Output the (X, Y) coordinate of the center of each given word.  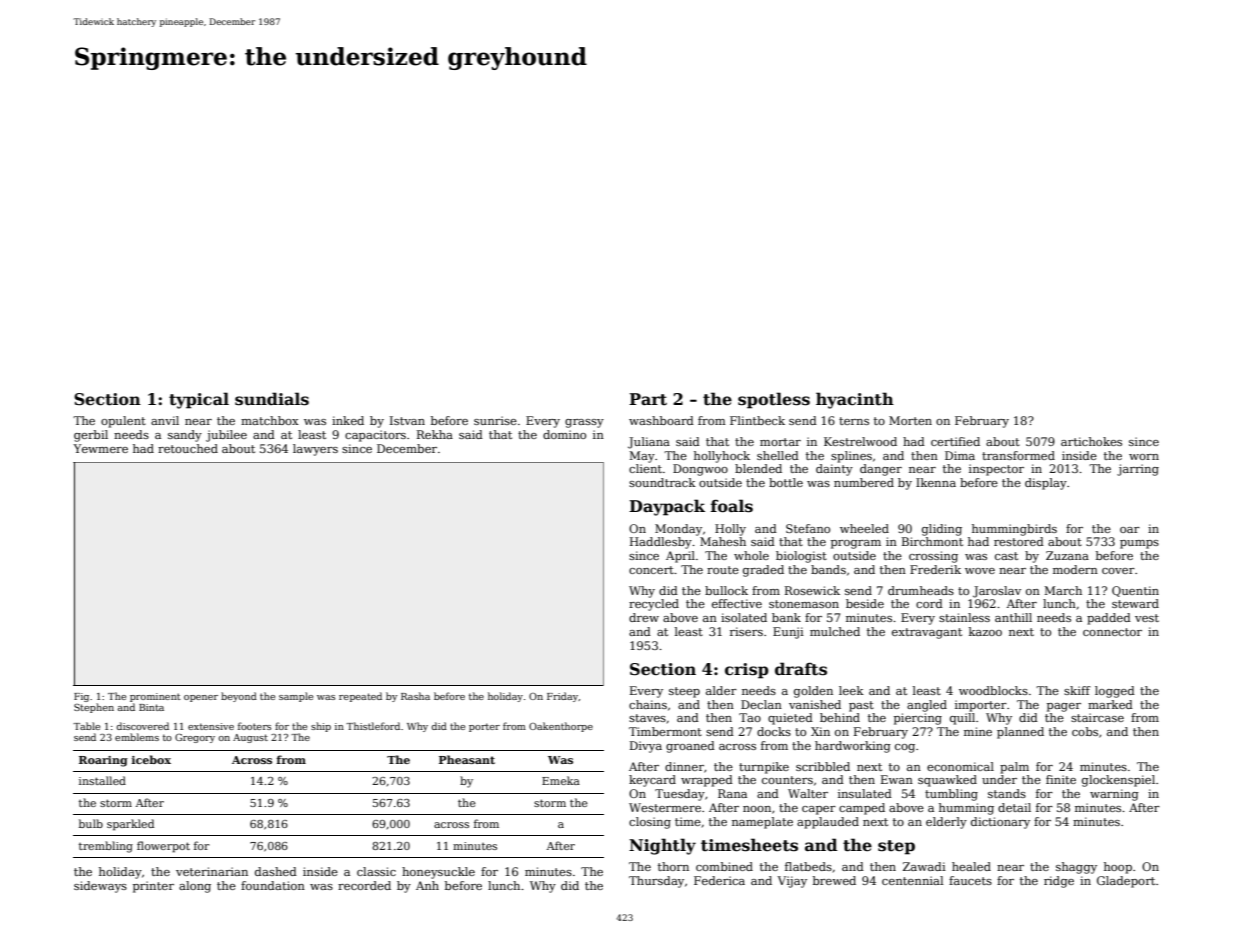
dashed (276, 871)
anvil (165, 420)
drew (644, 617)
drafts (801, 669)
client (645, 468)
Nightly (662, 846)
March (1063, 590)
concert (651, 570)
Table (86, 726)
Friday (562, 697)
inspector (996, 470)
